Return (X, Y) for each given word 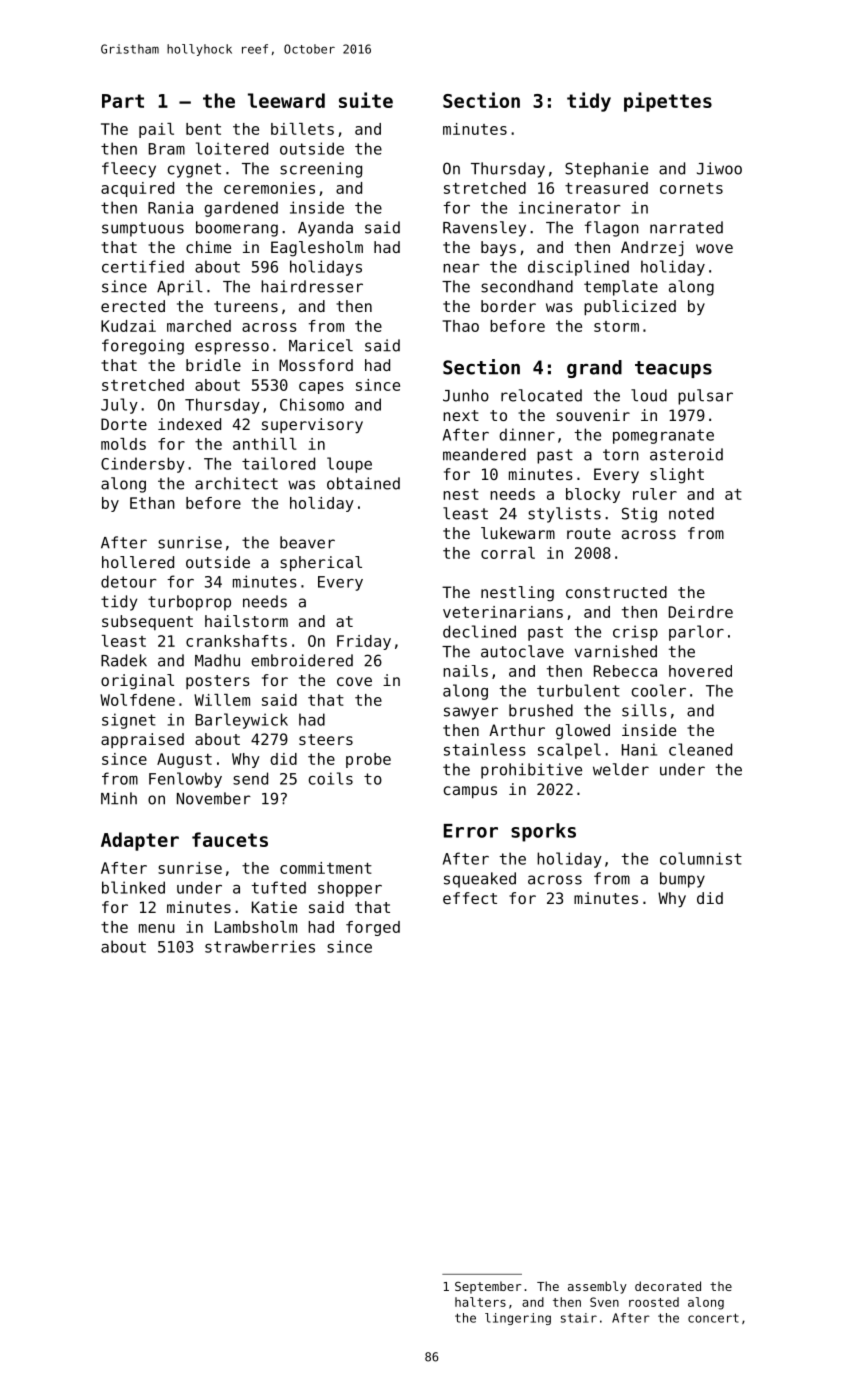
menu (157, 928)
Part (123, 101)
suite (366, 100)
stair (579, 1318)
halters (480, 1302)
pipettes (668, 102)
